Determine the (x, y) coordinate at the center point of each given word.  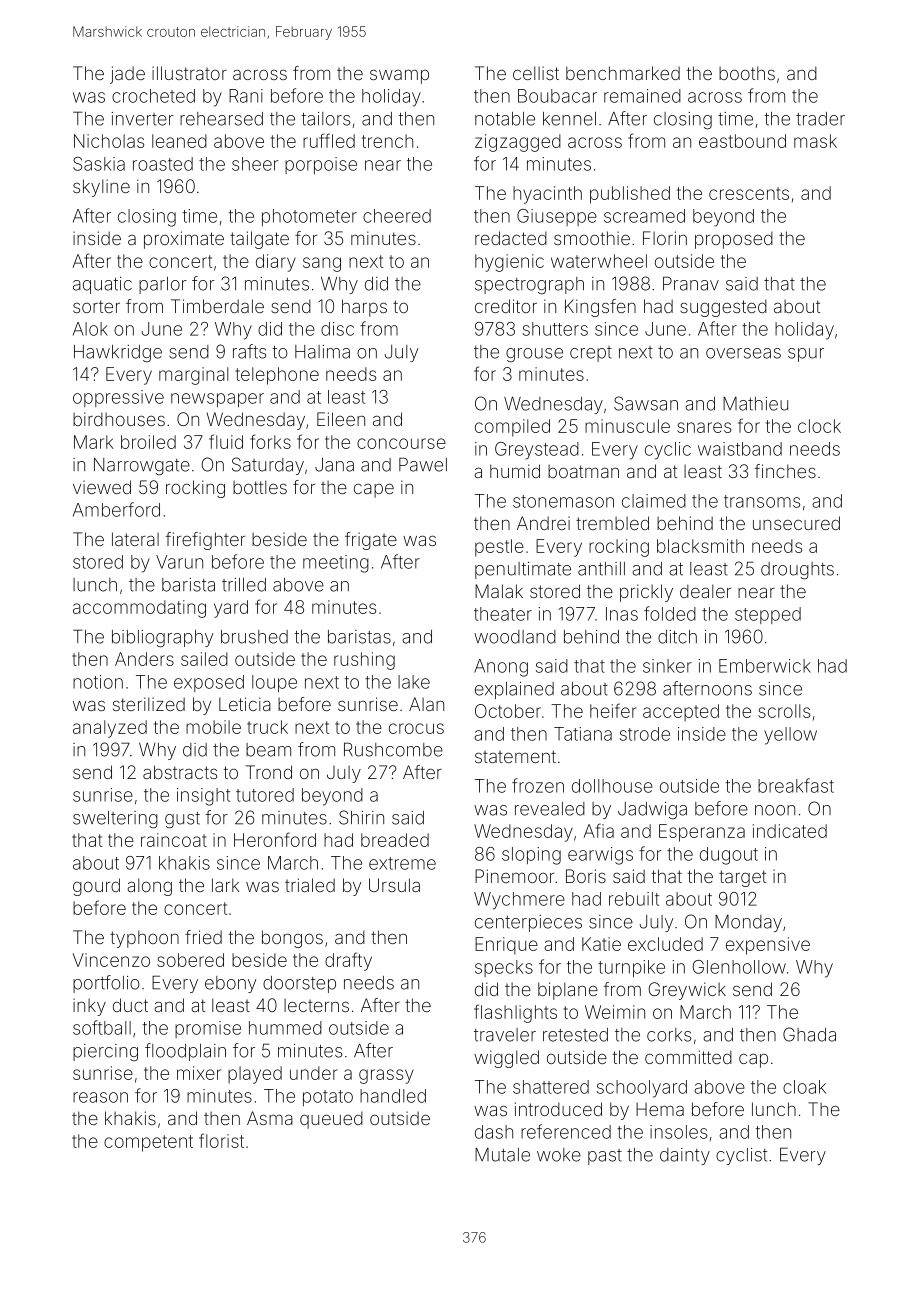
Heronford (275, 839)
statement (515, 756)
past (605, 1157)
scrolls (784, 711)
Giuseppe (557, 217)
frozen (538, 785)
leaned (179, 141)
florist (221, 1140)
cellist (536, 73)
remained (642, 96)
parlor (163, 285)
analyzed (110, 729)
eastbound (742, 141)
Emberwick (765, 666)
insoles (678, 1132)
